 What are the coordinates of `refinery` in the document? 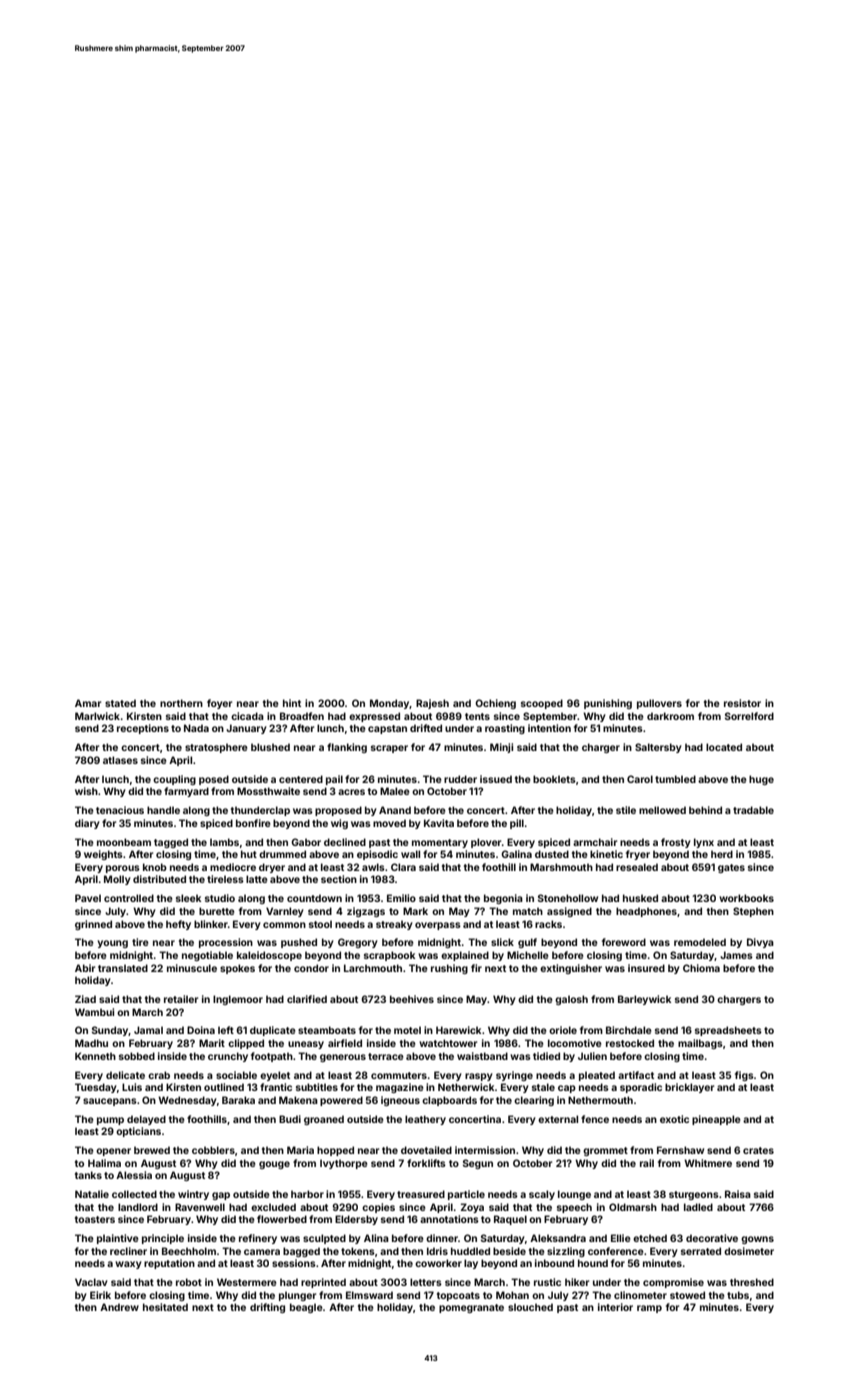 It's located at (258, 1239).
